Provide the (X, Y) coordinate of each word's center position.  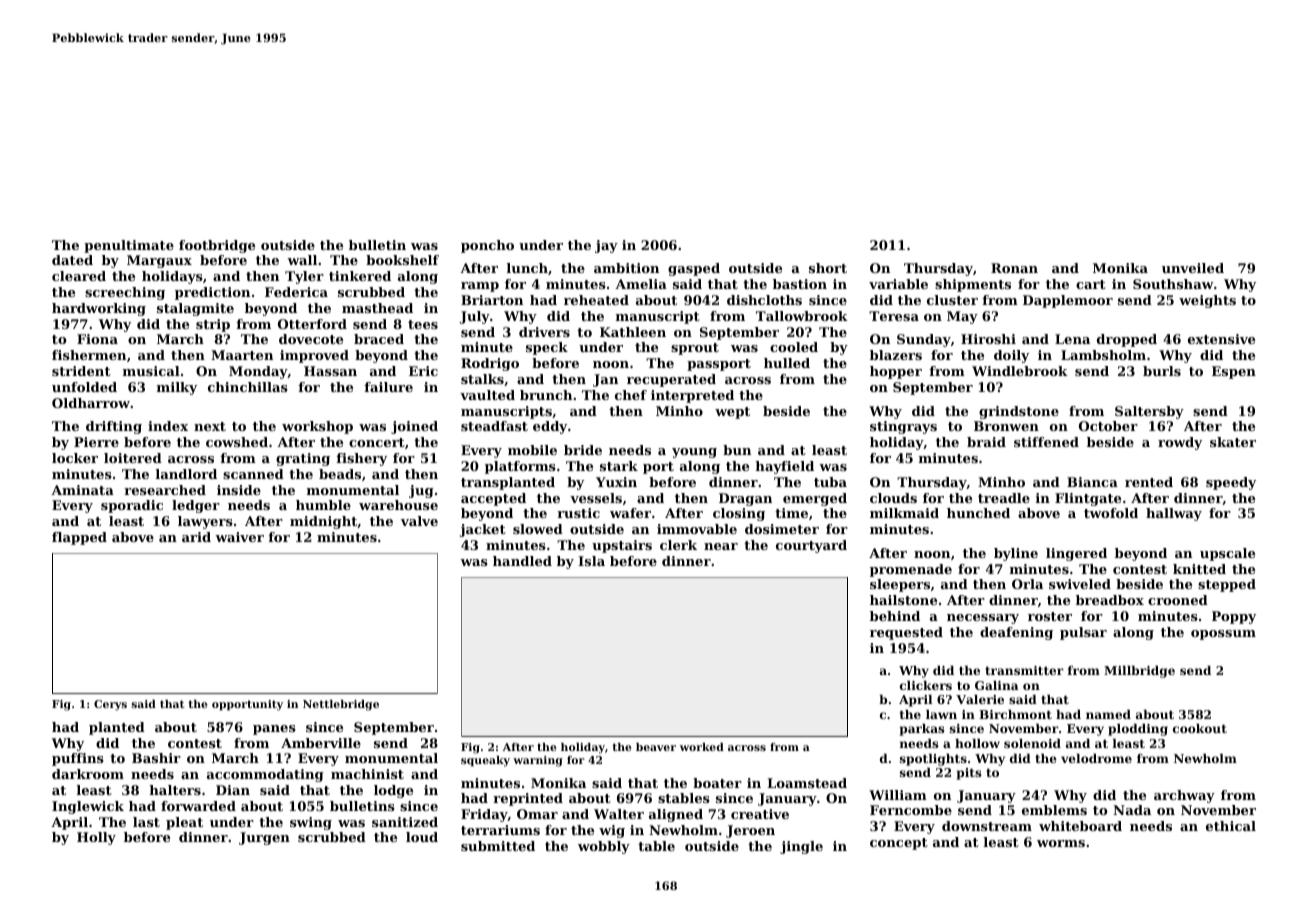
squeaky (485, 761)
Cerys (110, 705)
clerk (678, 545)
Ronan (1014, 268)
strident (81, 371)
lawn (941, 714)
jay (606, 246)
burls (1162, 371)
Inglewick (88, 807)
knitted (1199, 569)
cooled (794, 347)
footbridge (217, 246)
